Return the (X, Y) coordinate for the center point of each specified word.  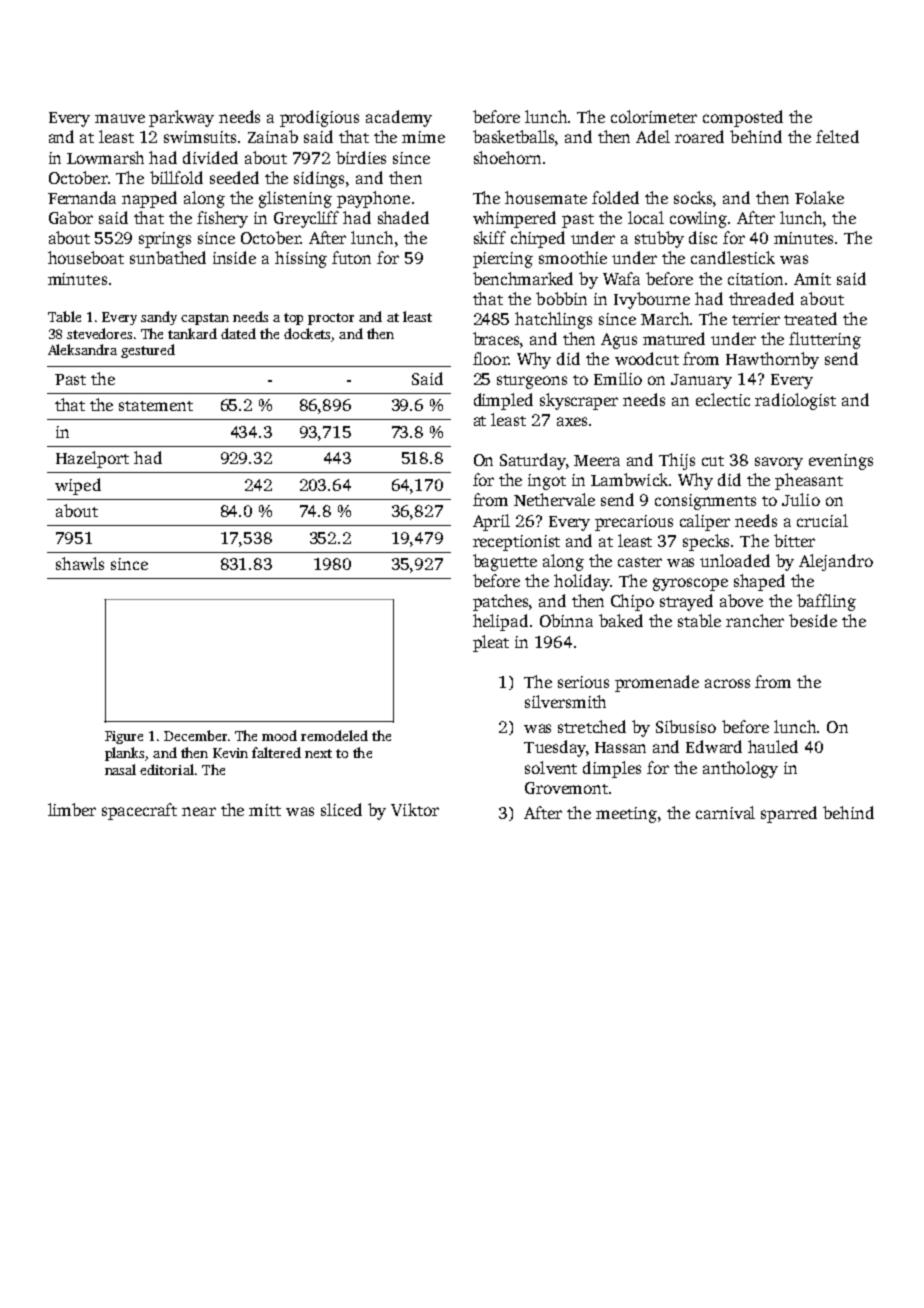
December (195, 735)
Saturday (533, 461)
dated (238, 333)
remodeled (334, 735)
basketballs (513, 136)
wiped (78, 486)
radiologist (795, 401)
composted (743, 118)
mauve (120, 118)
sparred (789, 814)
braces (496, 338)
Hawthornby (772, 360)
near (199, 811)
